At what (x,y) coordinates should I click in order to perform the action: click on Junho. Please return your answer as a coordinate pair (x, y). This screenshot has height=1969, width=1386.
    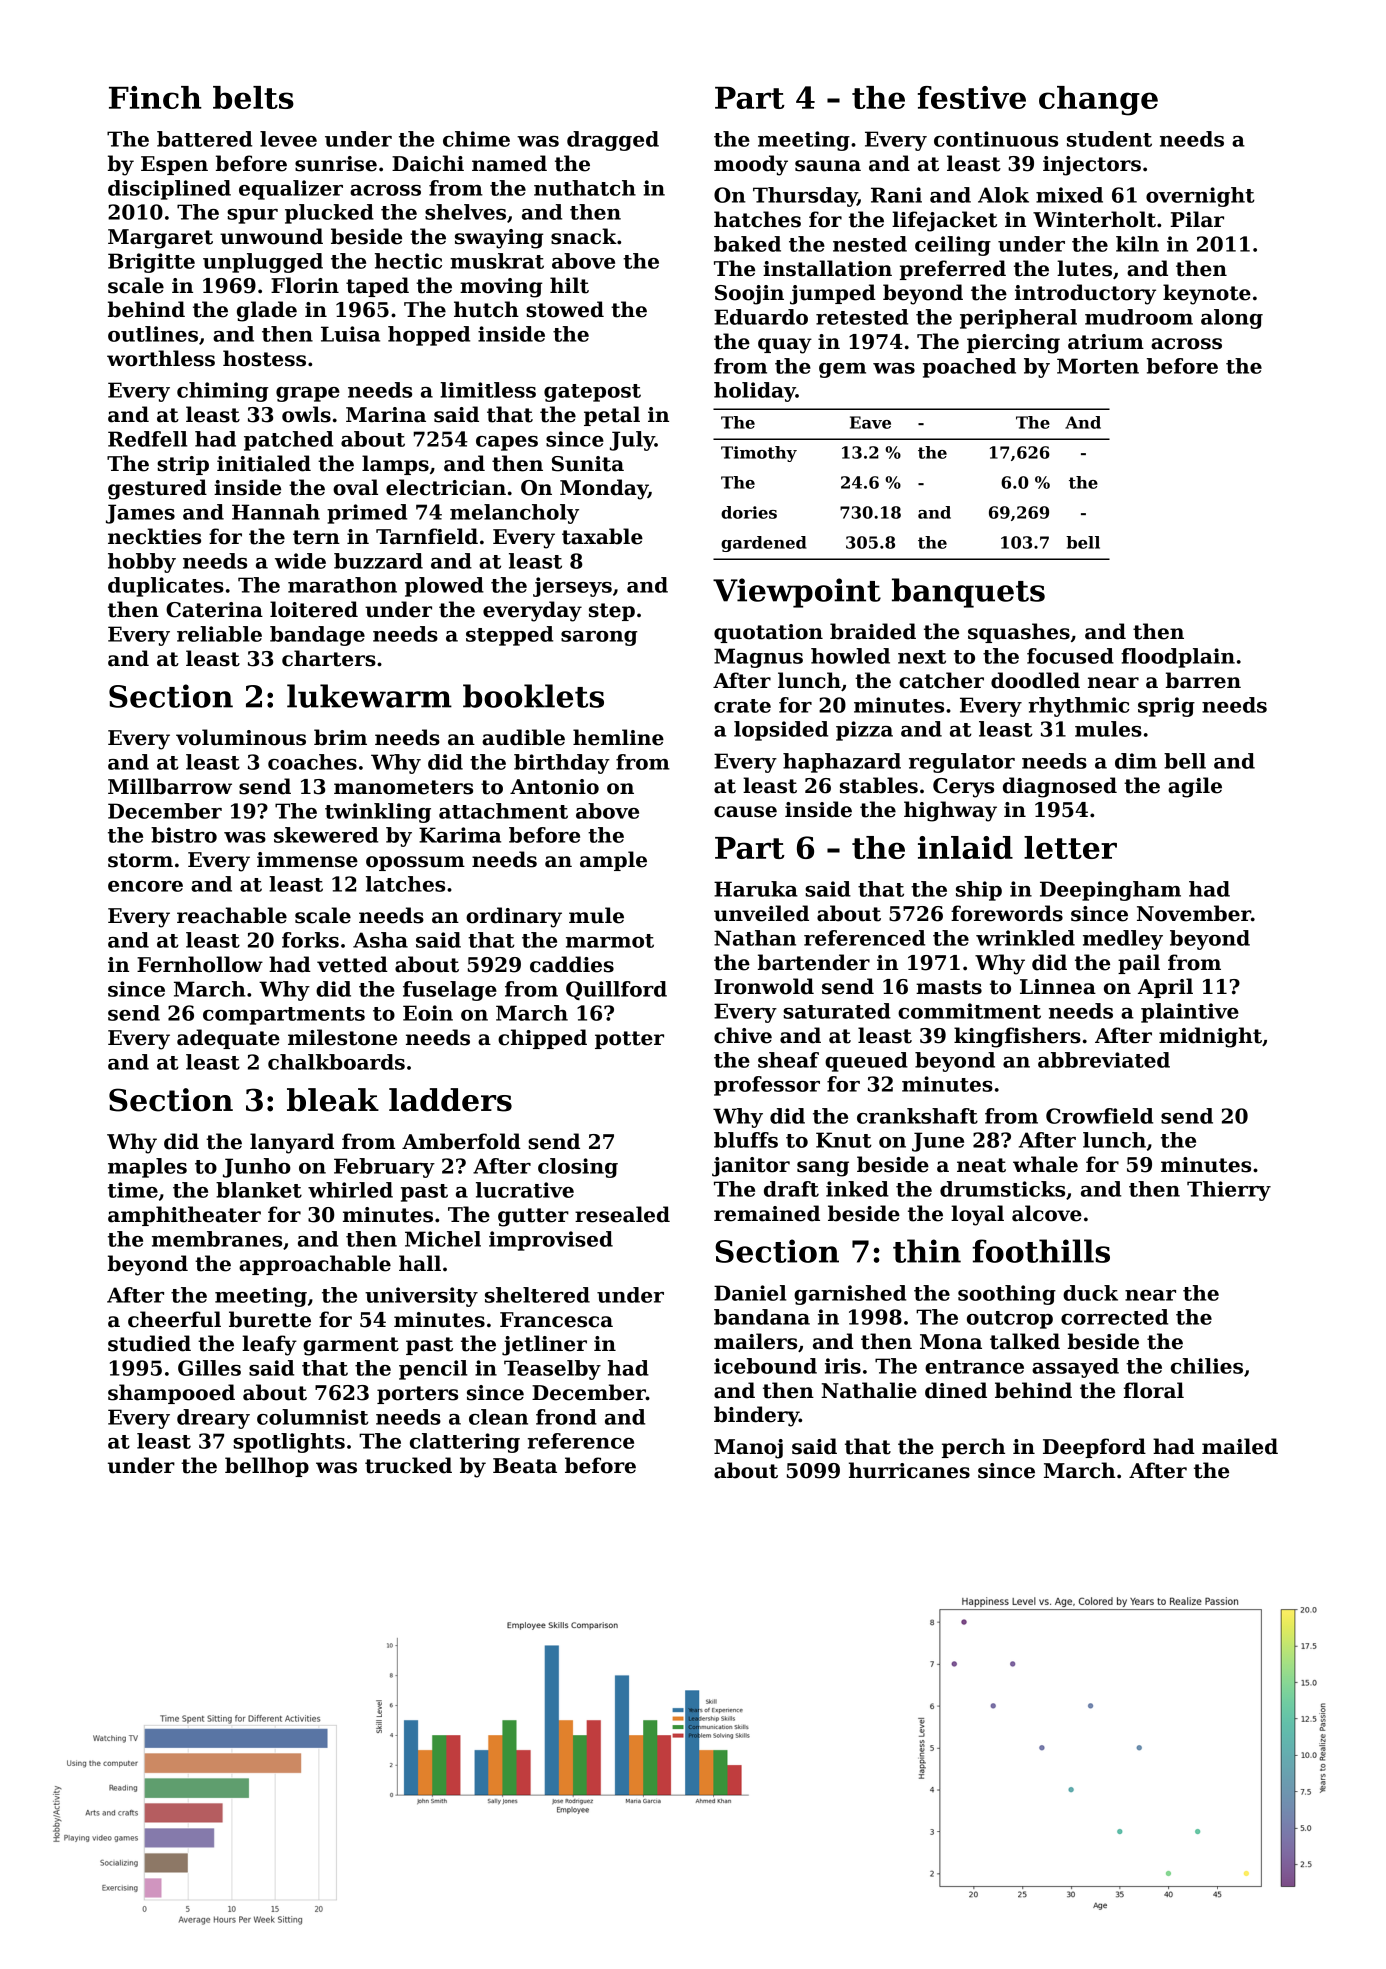
    Looking at the image, I should click on (257, 1168).
